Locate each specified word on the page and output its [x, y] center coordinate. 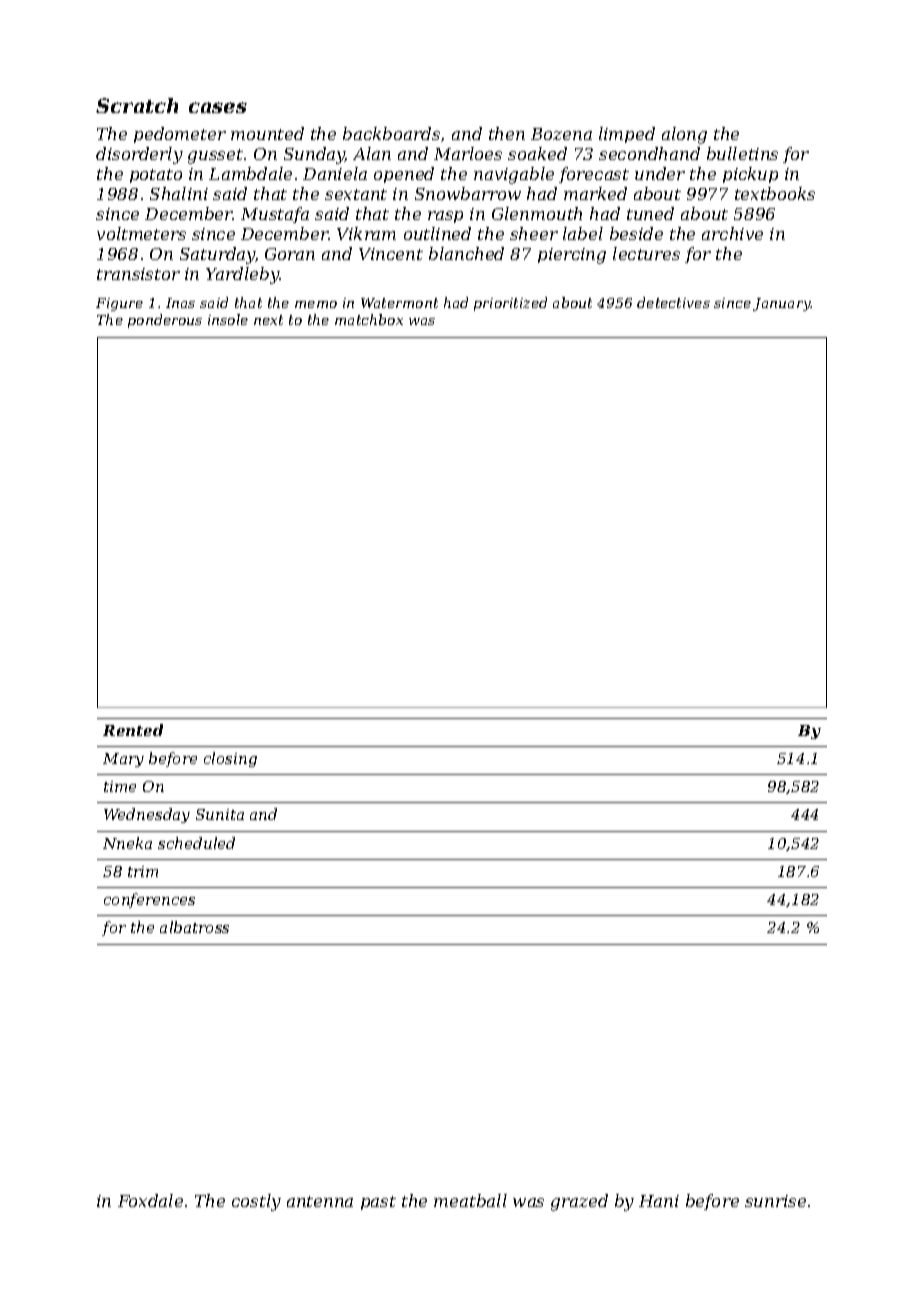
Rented [133, 730]
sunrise [775, 1201]
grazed [579, 1202]
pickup [750, 175]
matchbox [369, 319]
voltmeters [141, 233]
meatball [470, 1200]
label [583, 233]
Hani [659, 1201]
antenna [320, 1201]
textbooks [775, 193]
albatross [194, 927]
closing [230, 759]
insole [228, 319]
